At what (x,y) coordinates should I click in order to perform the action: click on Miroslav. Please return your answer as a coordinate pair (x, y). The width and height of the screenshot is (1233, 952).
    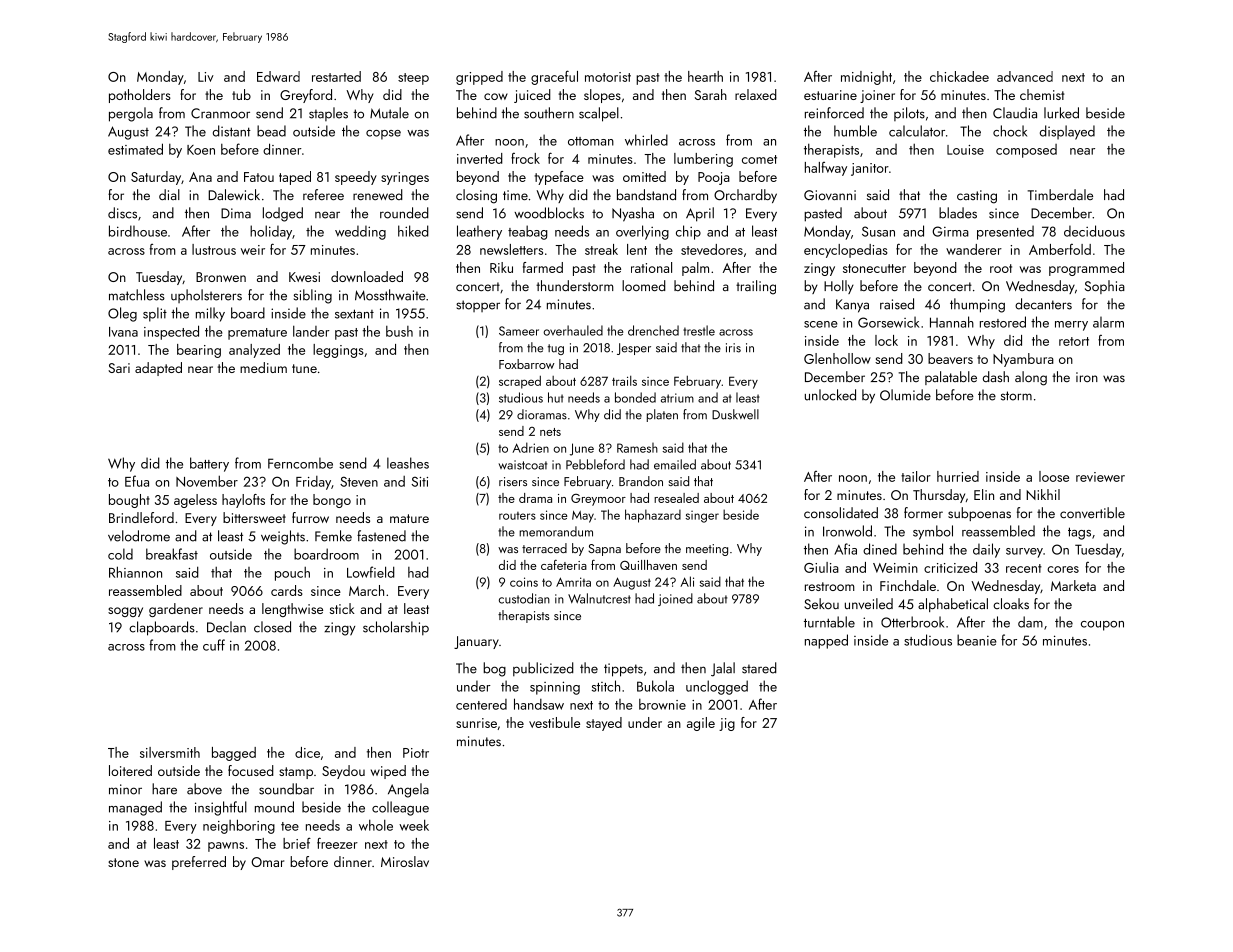
    Looking at the image, I should click on (405, 861).
